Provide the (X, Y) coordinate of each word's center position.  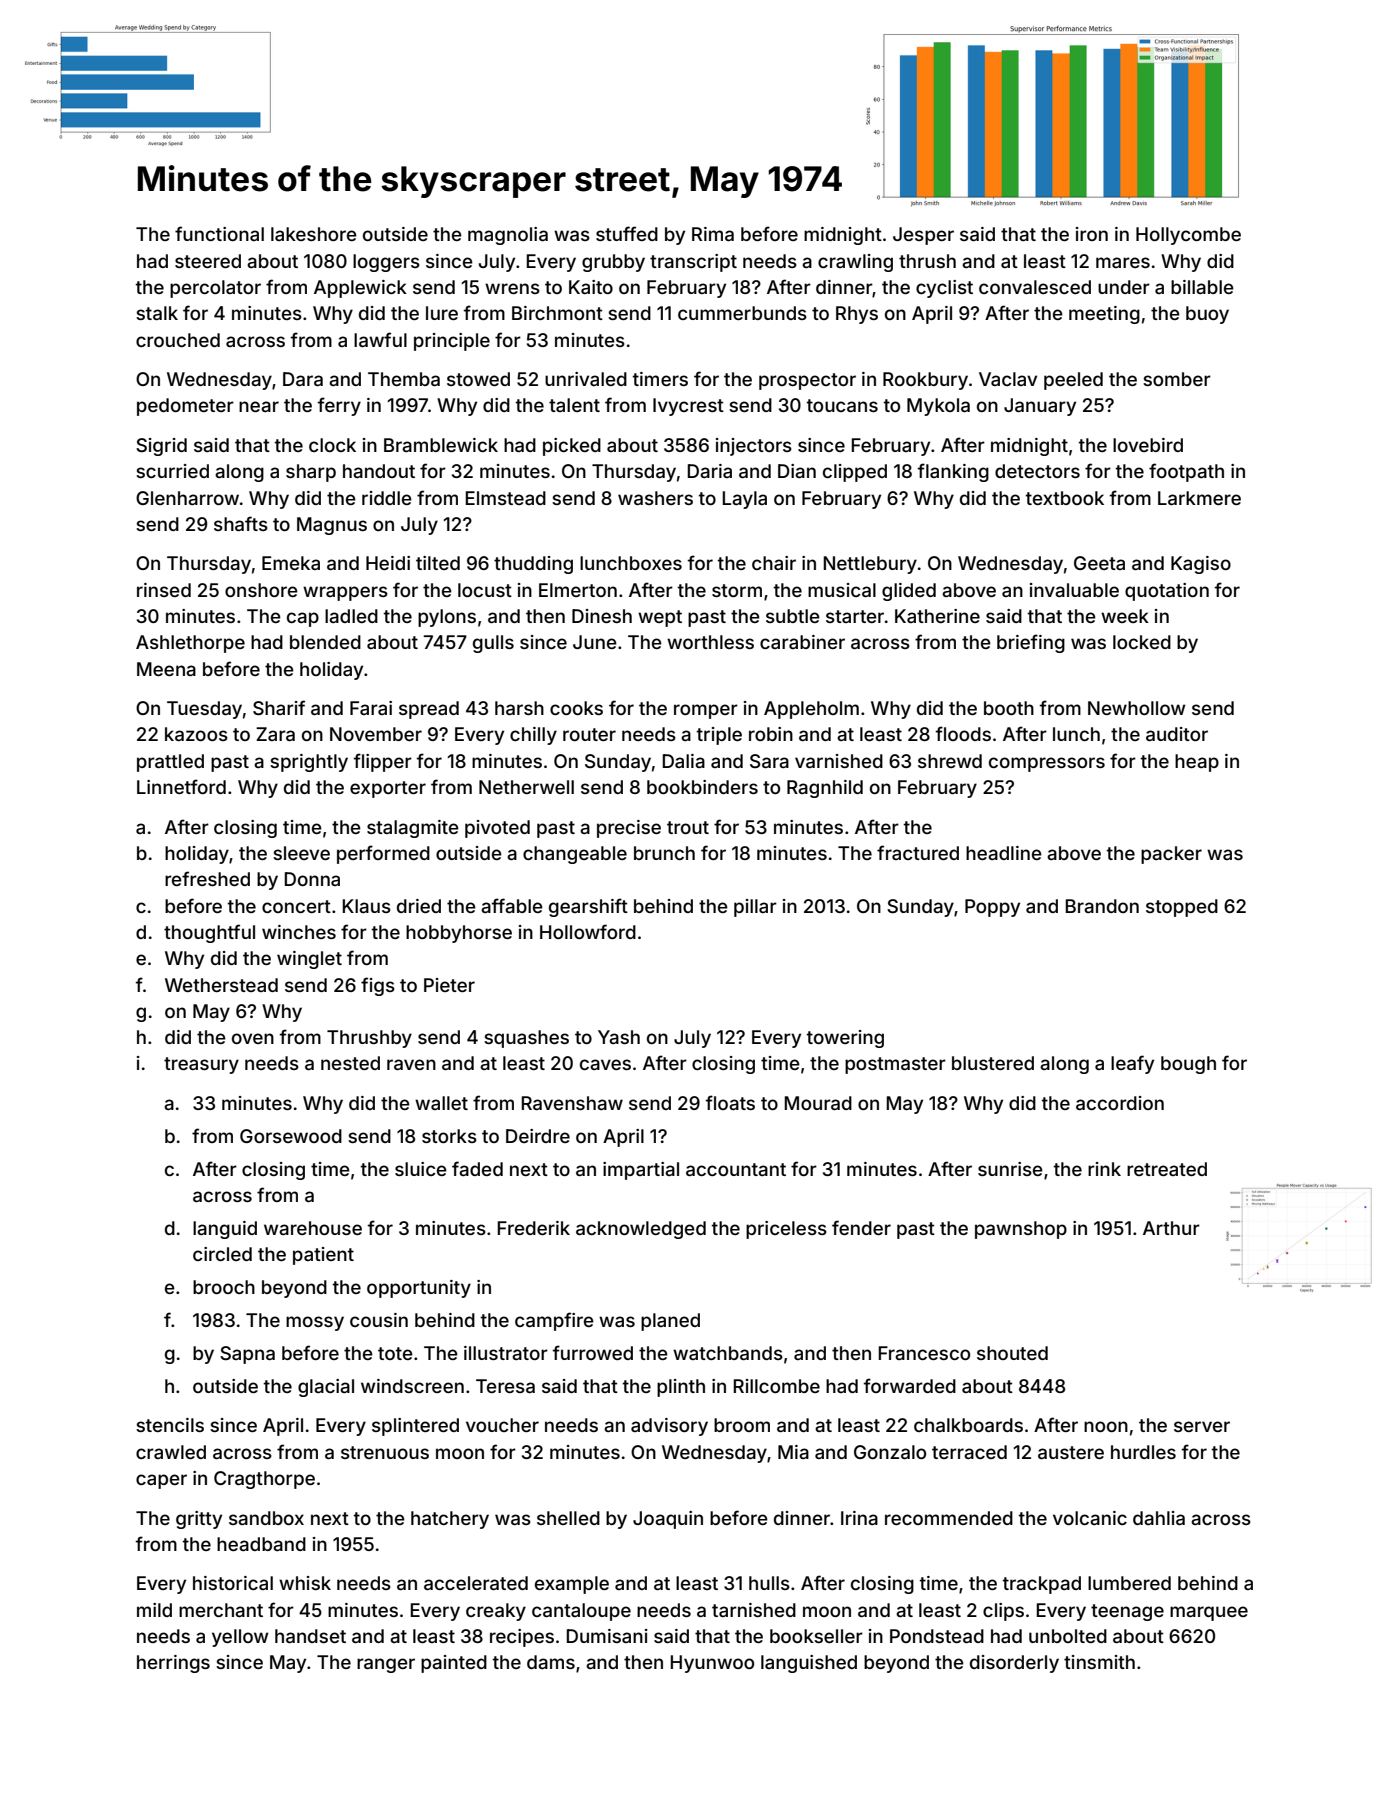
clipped (855, 473)
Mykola (938, 407)
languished (809, 1664)
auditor (1177, 734)
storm (737, 590)
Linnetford (181, 786)
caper (161, 1481)
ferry (339, 406)
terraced (969, 1452)
